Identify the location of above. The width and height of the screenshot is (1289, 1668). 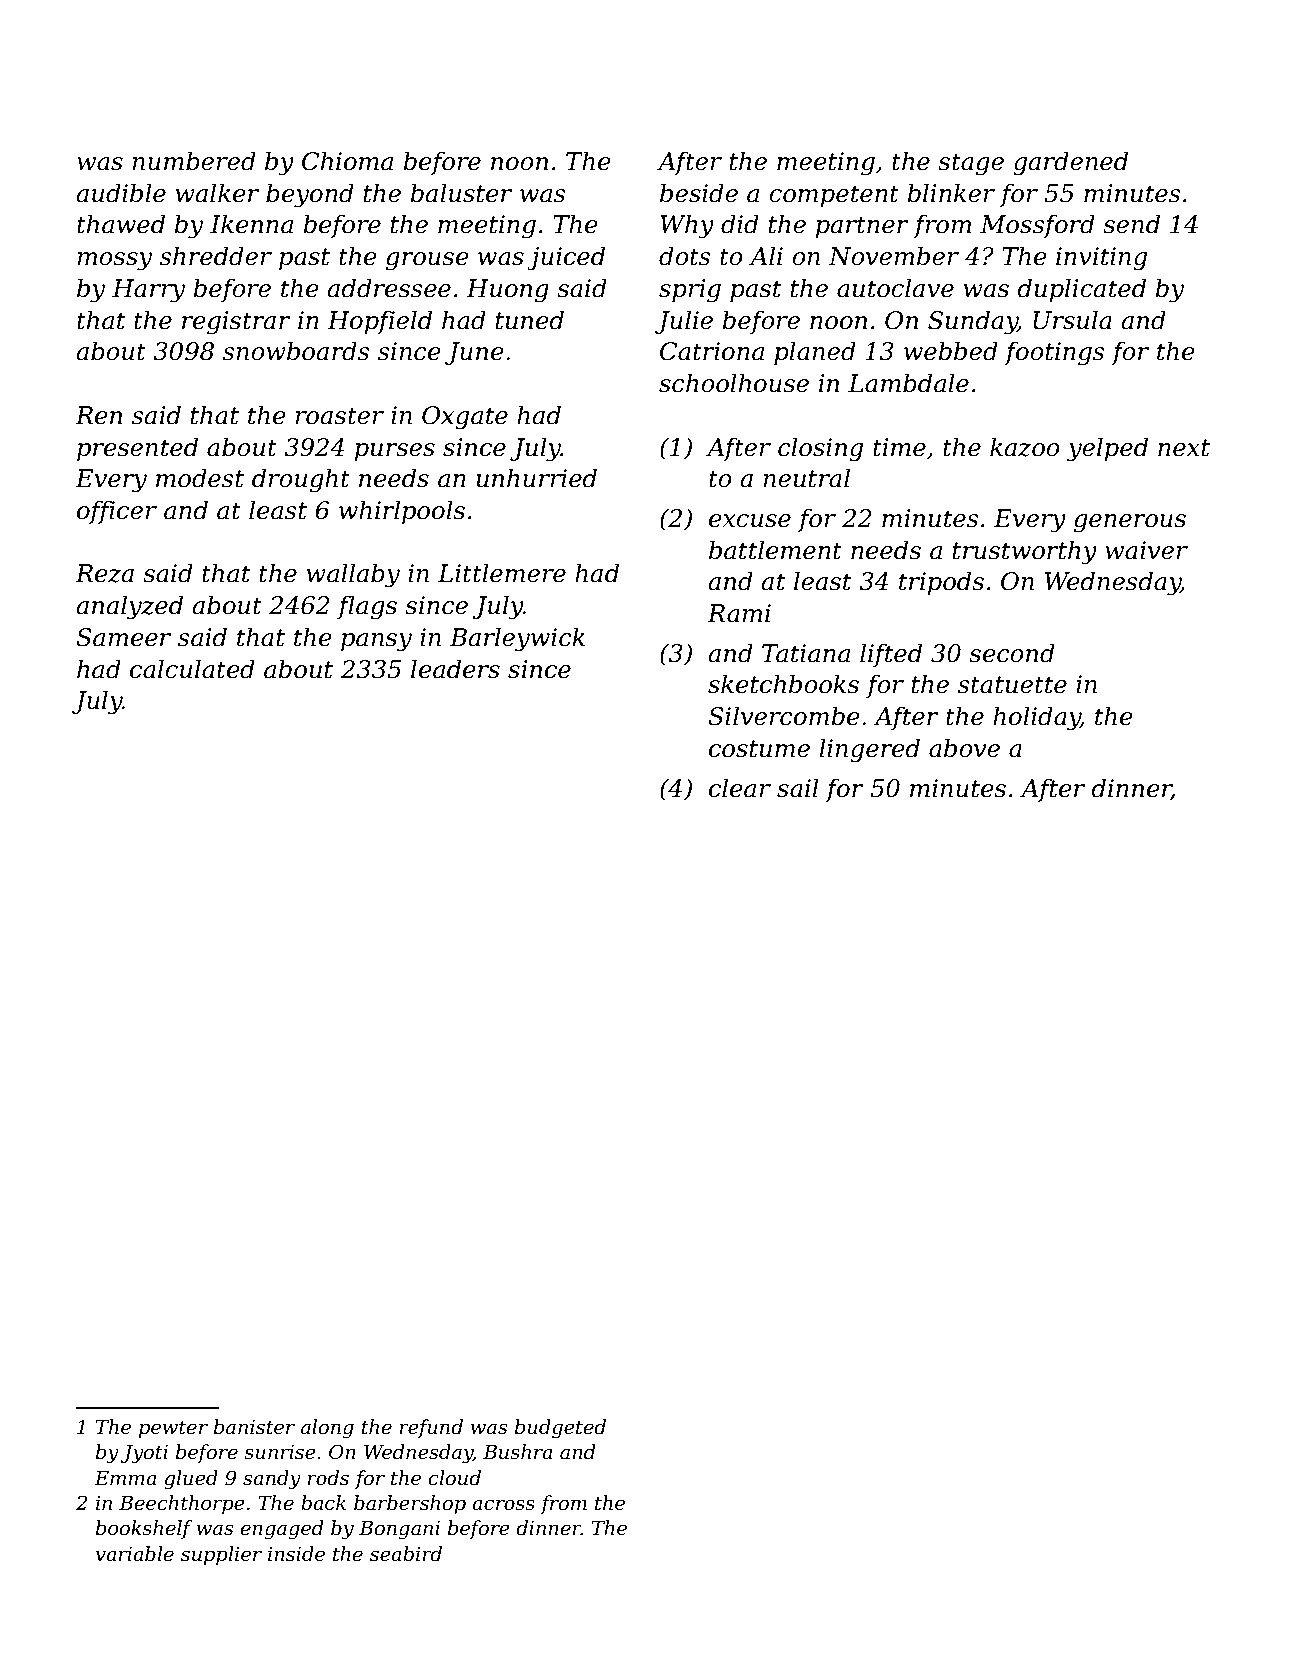
(964, 748).
